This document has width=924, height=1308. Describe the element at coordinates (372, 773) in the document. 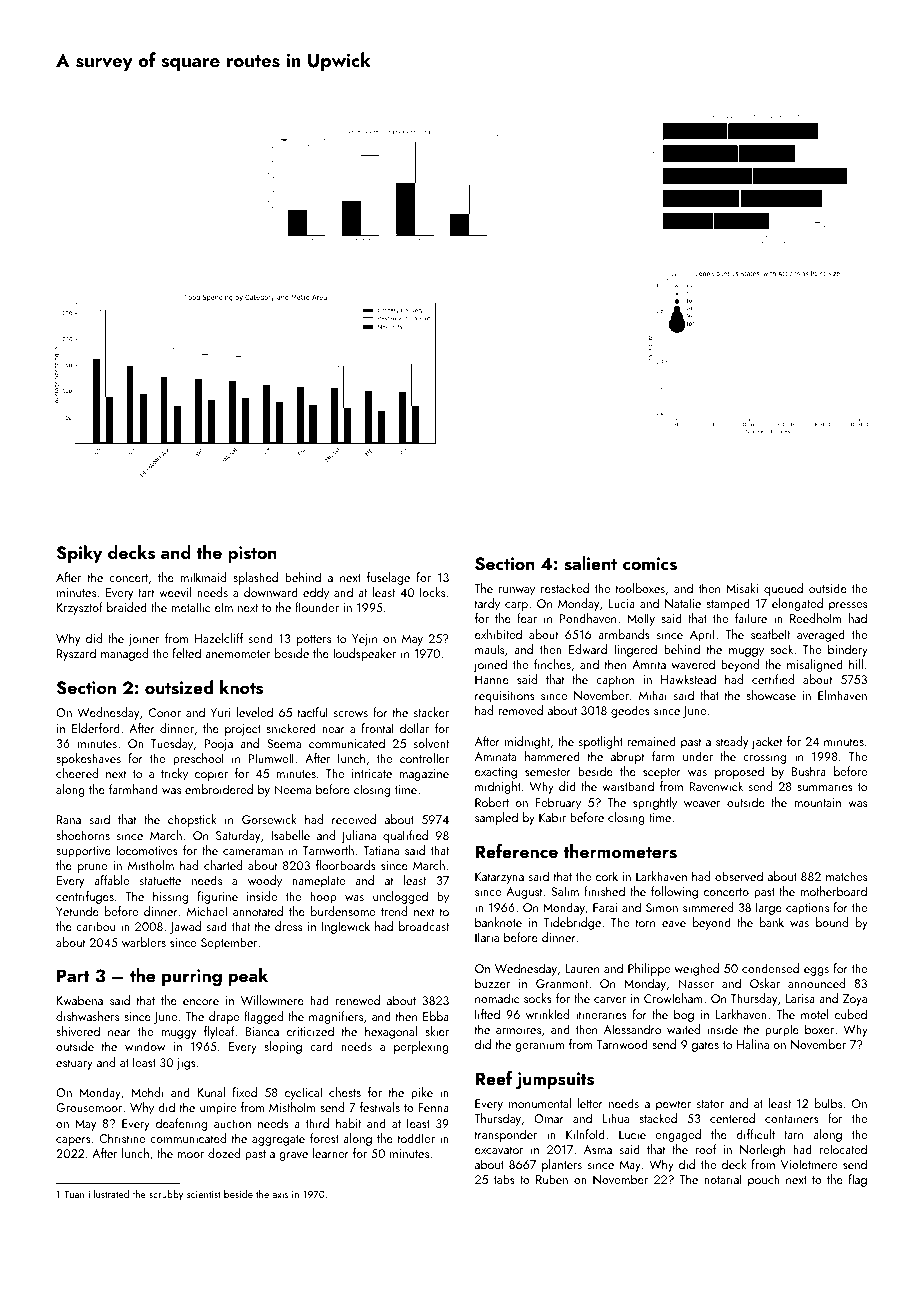

I see `intricate` at that location.
